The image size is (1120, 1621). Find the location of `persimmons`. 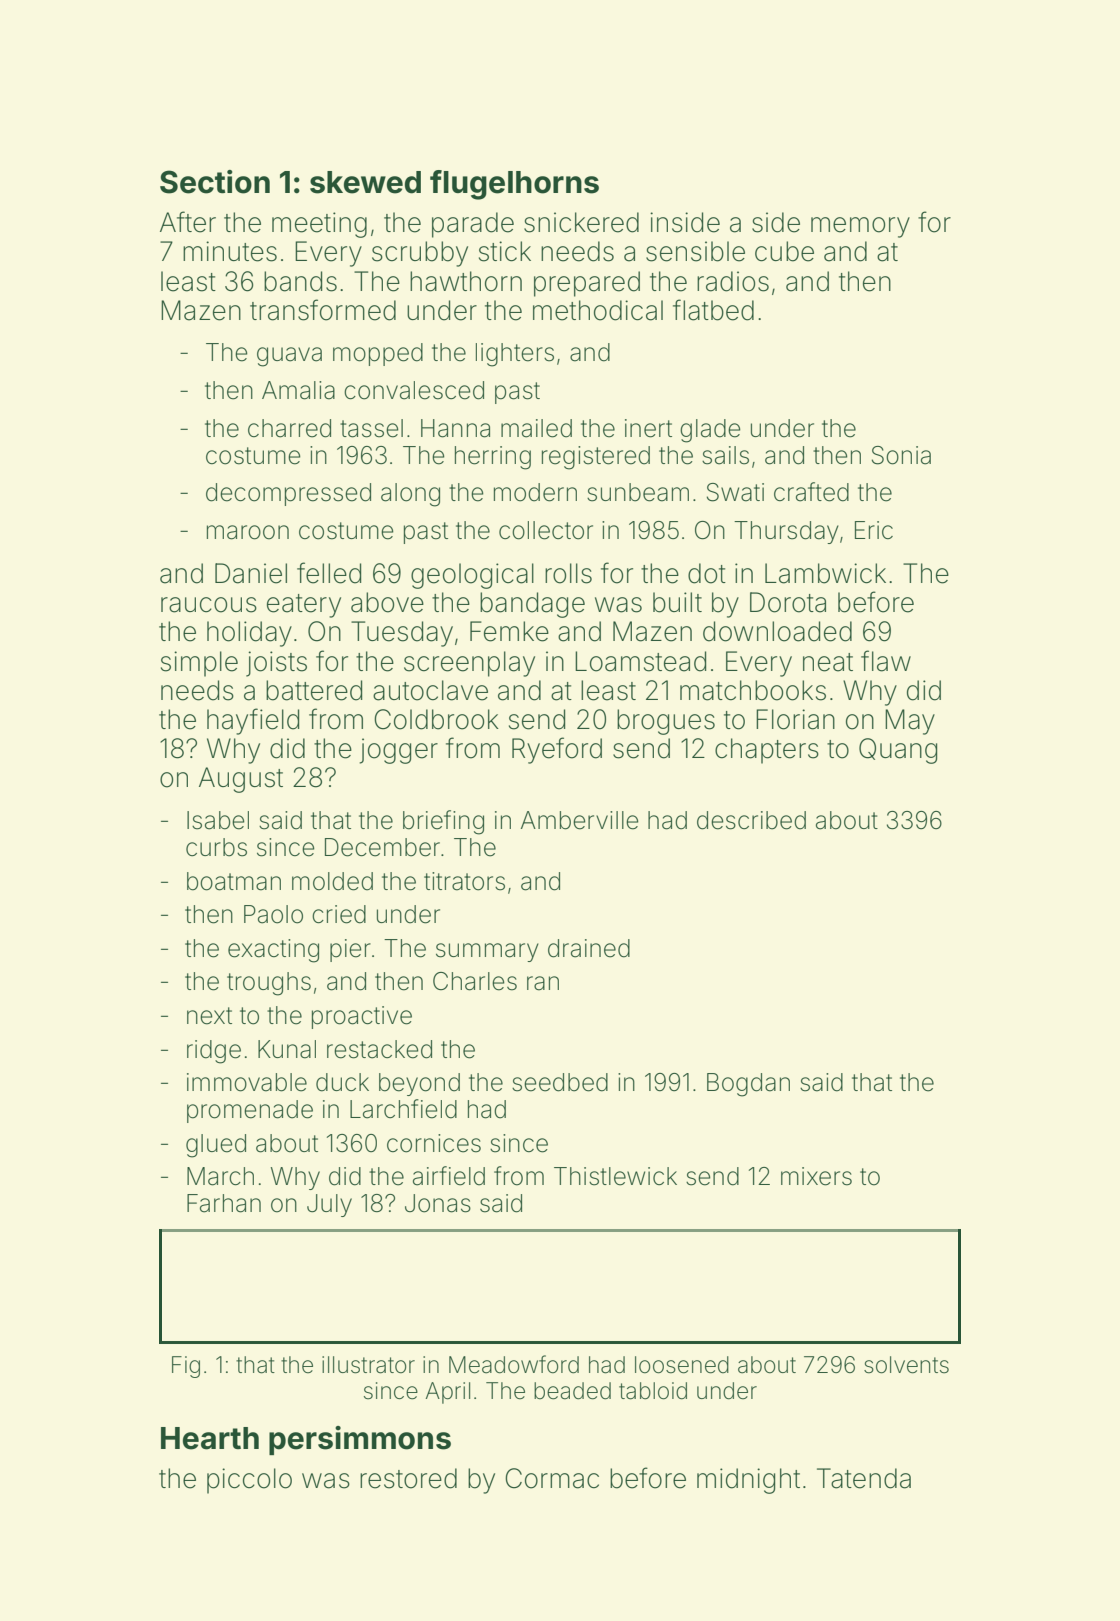

persimmons is located at coordinates (360, 1440).
